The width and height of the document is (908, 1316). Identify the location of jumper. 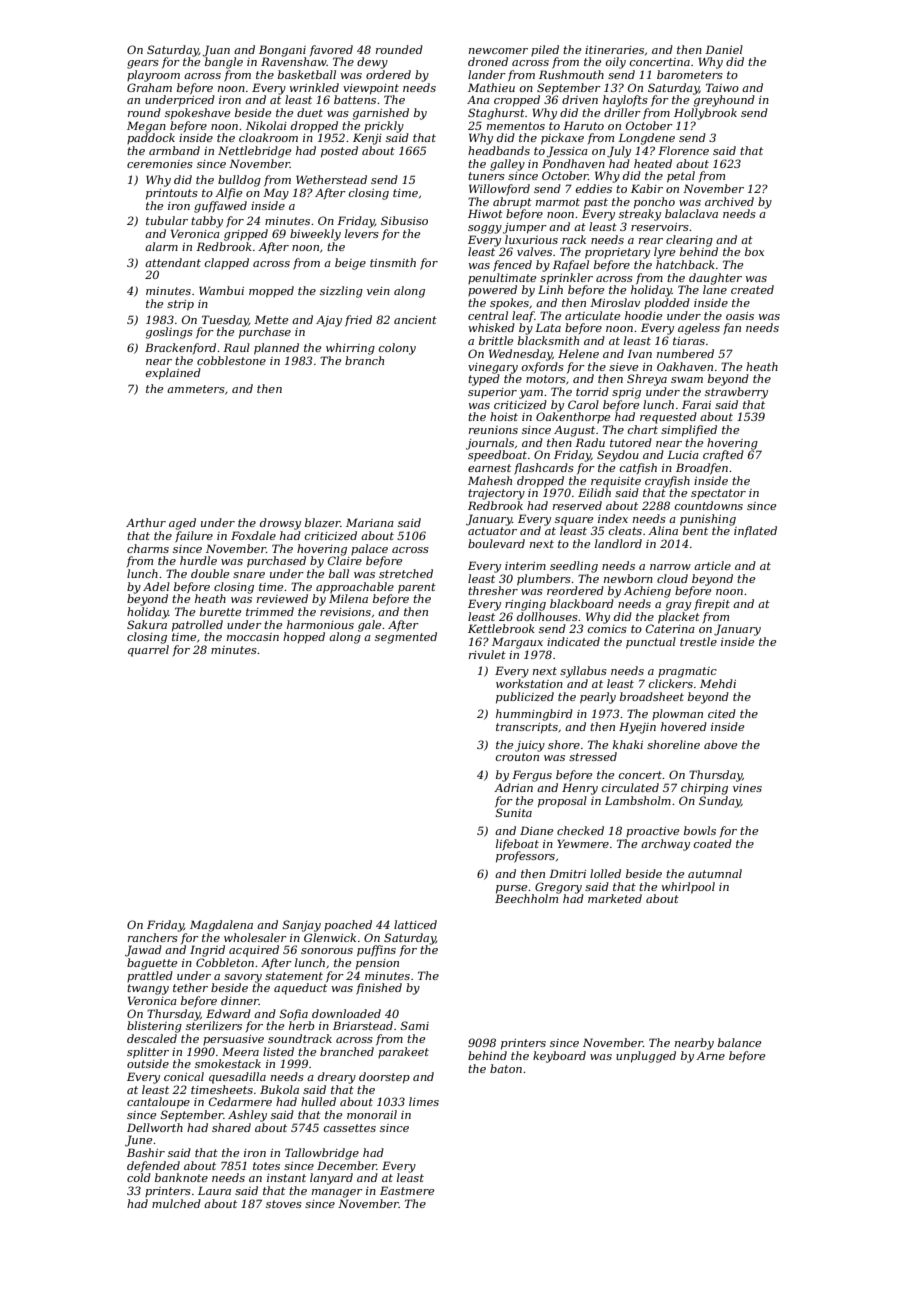
(525, 228).
